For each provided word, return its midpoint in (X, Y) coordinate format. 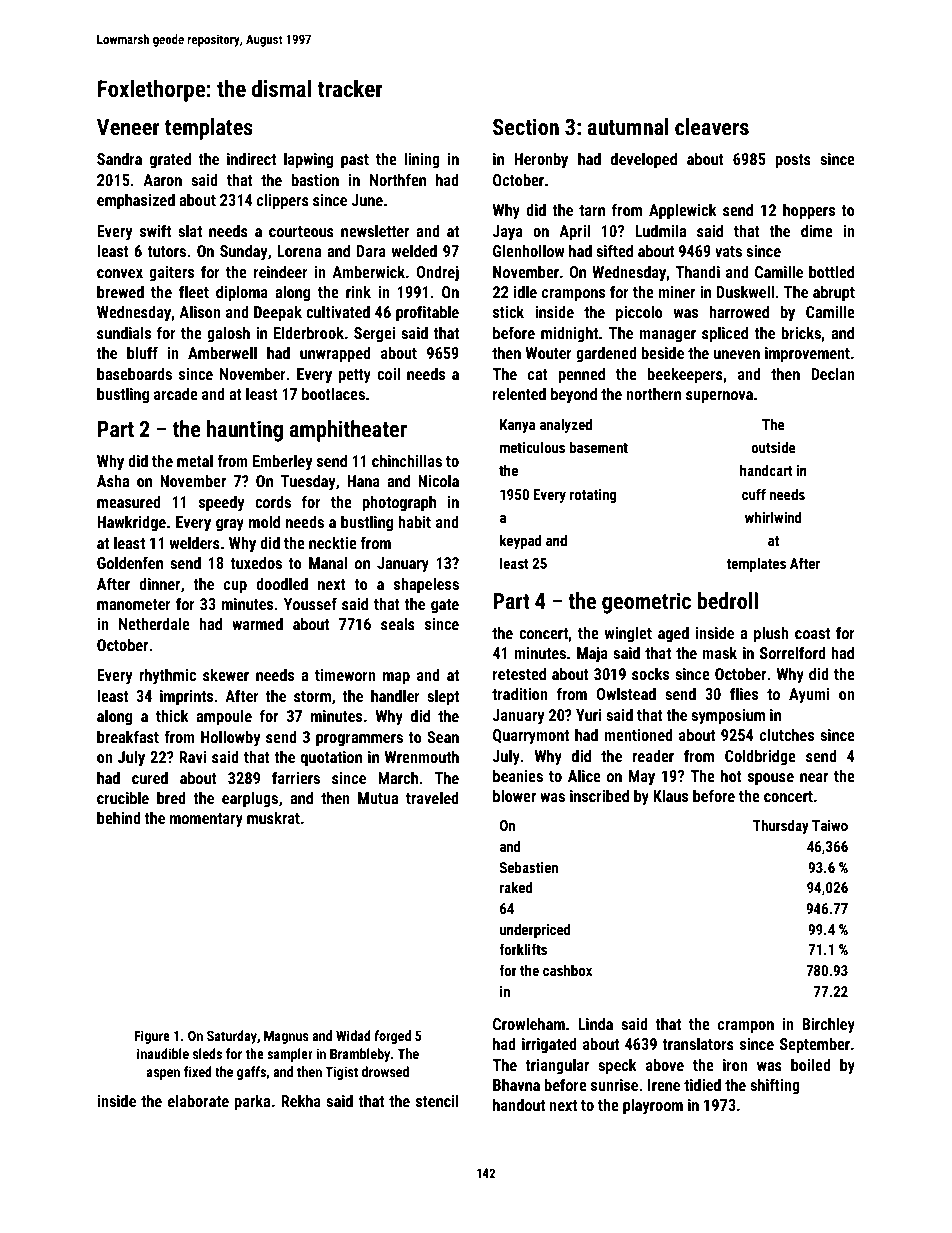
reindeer (281, 271)
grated (170, 160)
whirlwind (773, 517)
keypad (521, 541)
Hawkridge (131, 523)
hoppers (809, 211)
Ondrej (437, 273)
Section (526, 127)
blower (514, 795)
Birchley (828, 1025)
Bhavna (516, 1084)
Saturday (232, 1037)
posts (793, 161)
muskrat (273, 817)
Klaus (670, 795)
